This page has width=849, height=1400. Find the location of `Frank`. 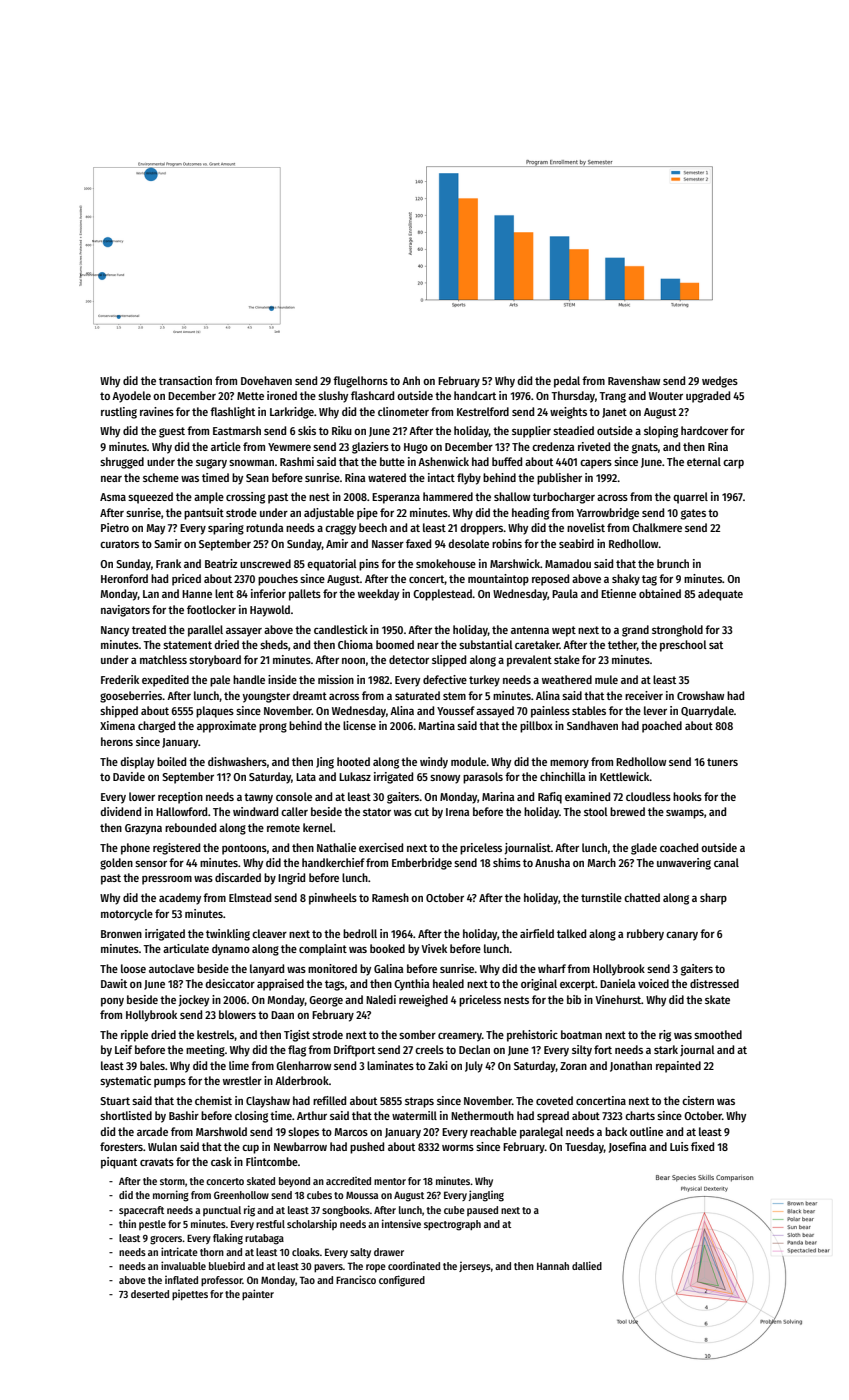

Frank is located at coordinates (168, 563).
